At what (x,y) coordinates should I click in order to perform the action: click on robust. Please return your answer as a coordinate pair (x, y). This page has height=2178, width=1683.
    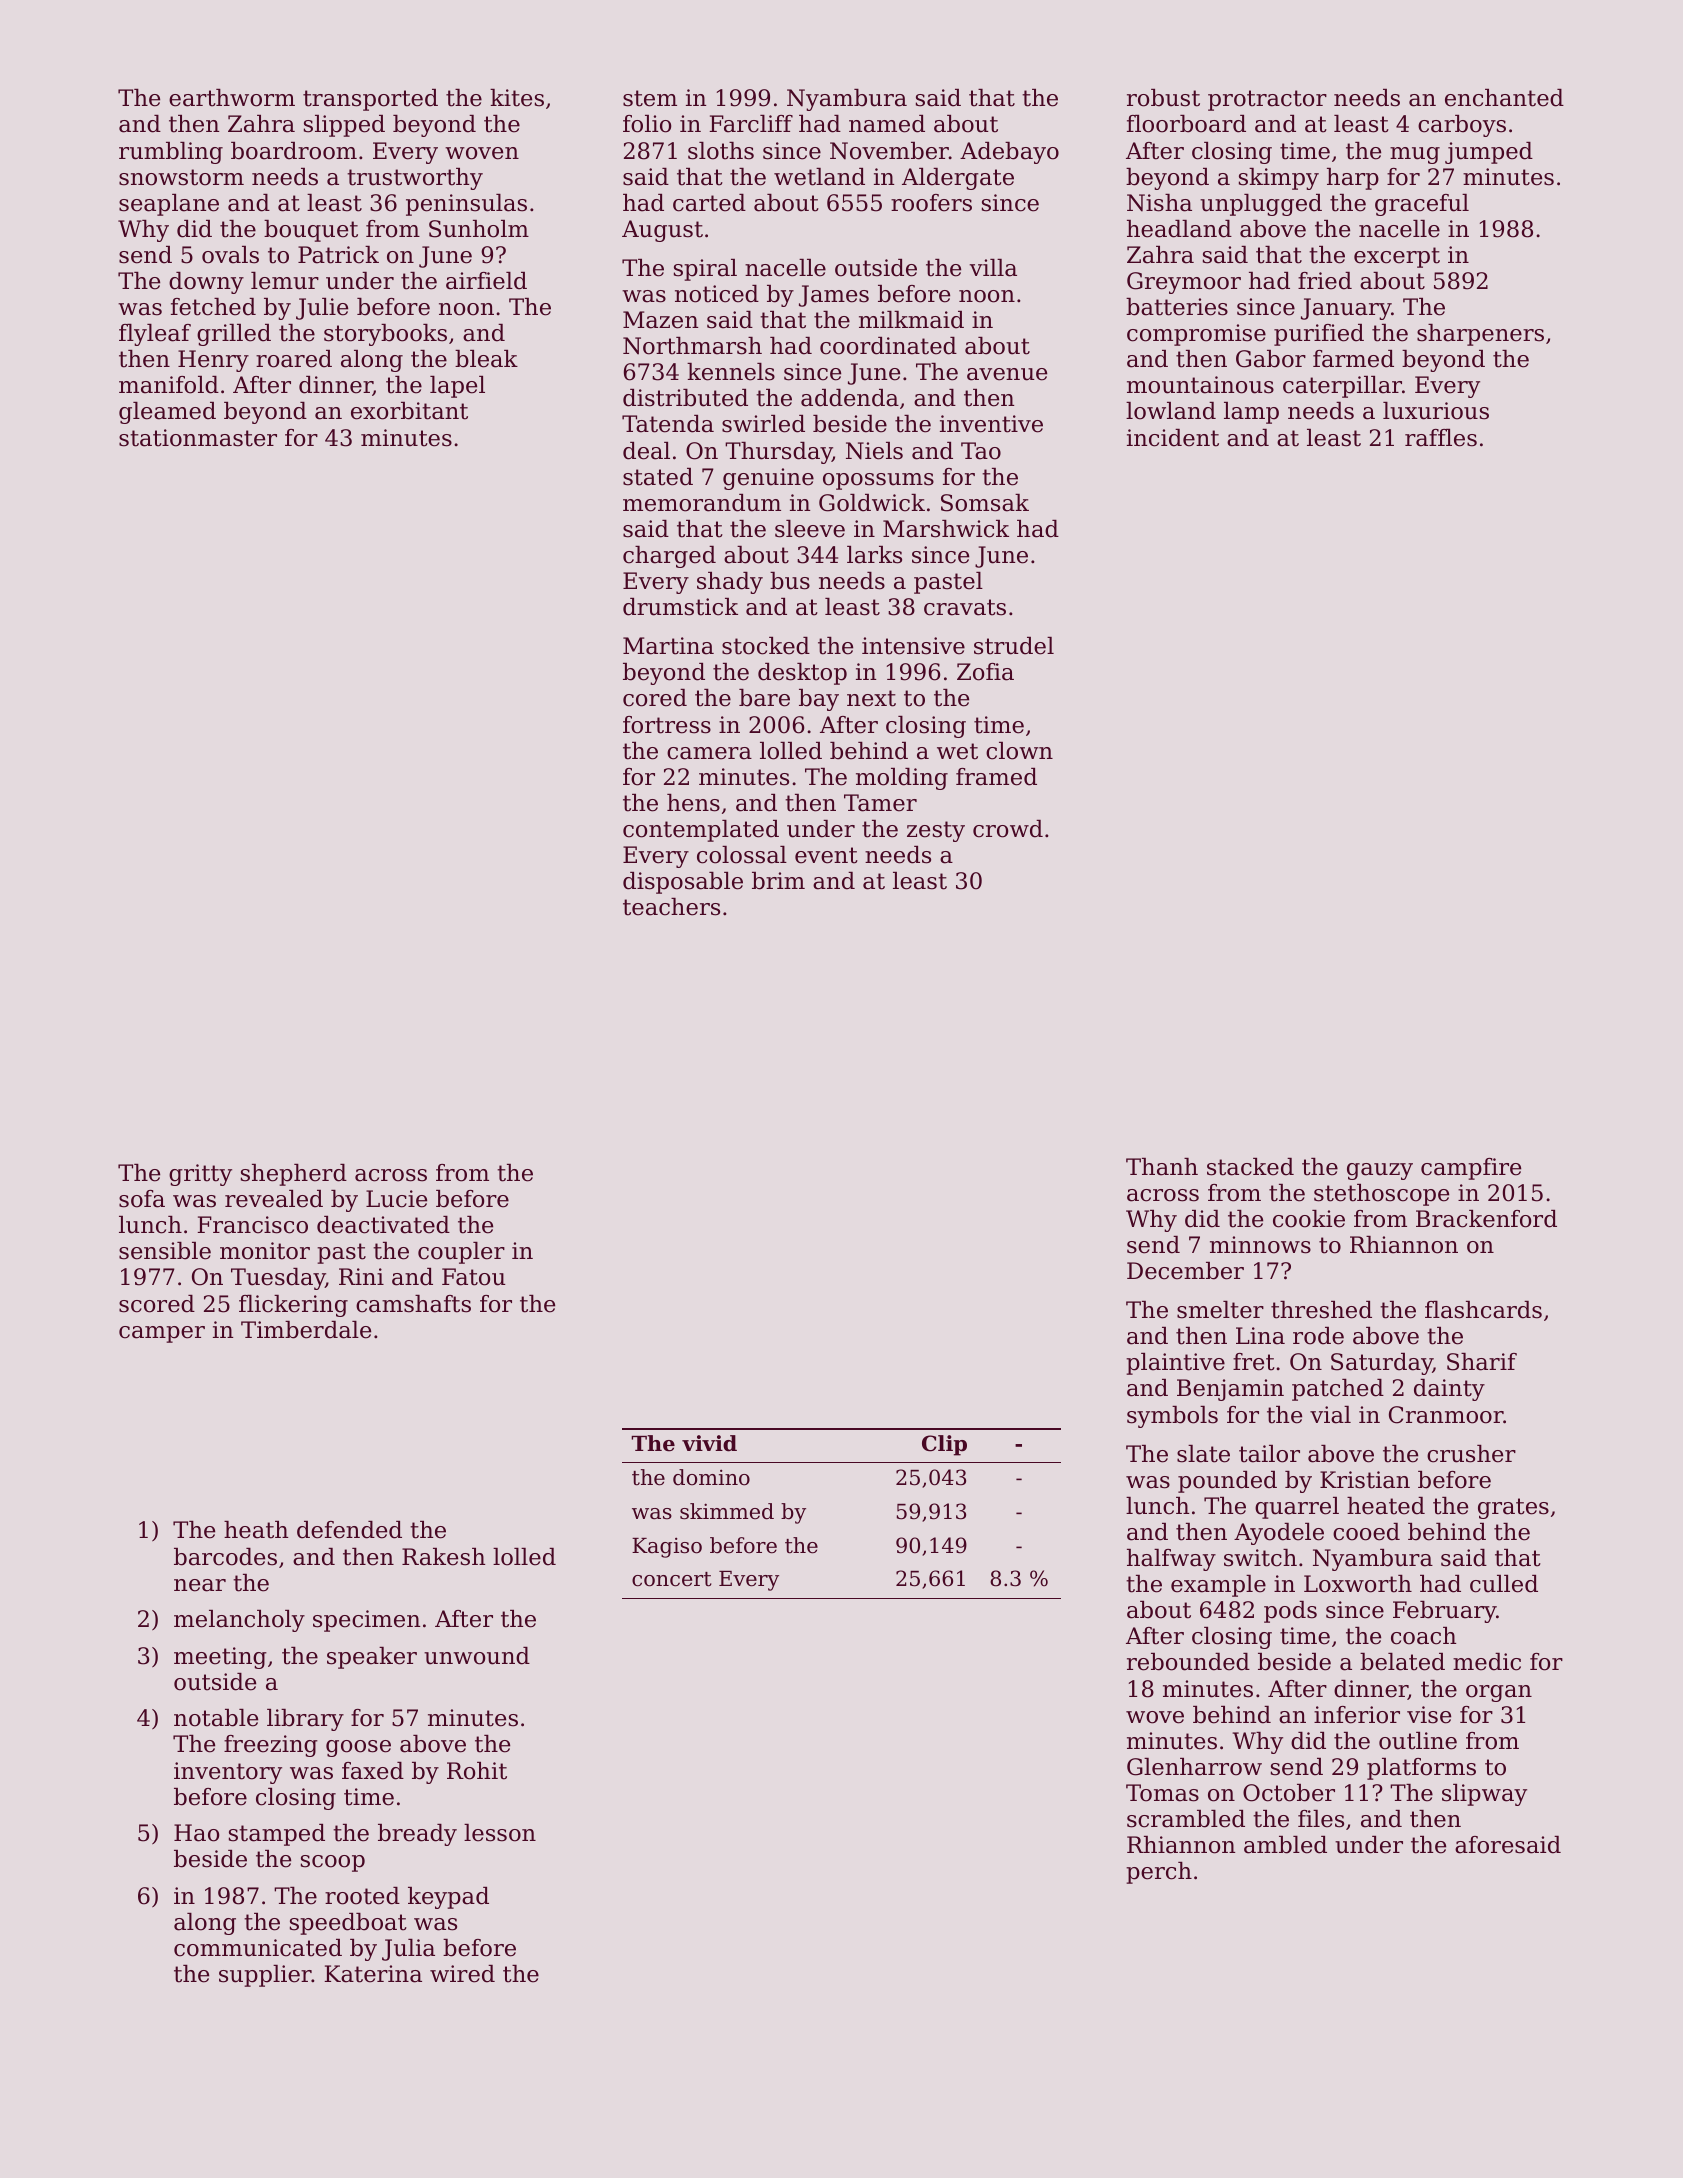
    Looking at the image, I should click on (1163, 98).
